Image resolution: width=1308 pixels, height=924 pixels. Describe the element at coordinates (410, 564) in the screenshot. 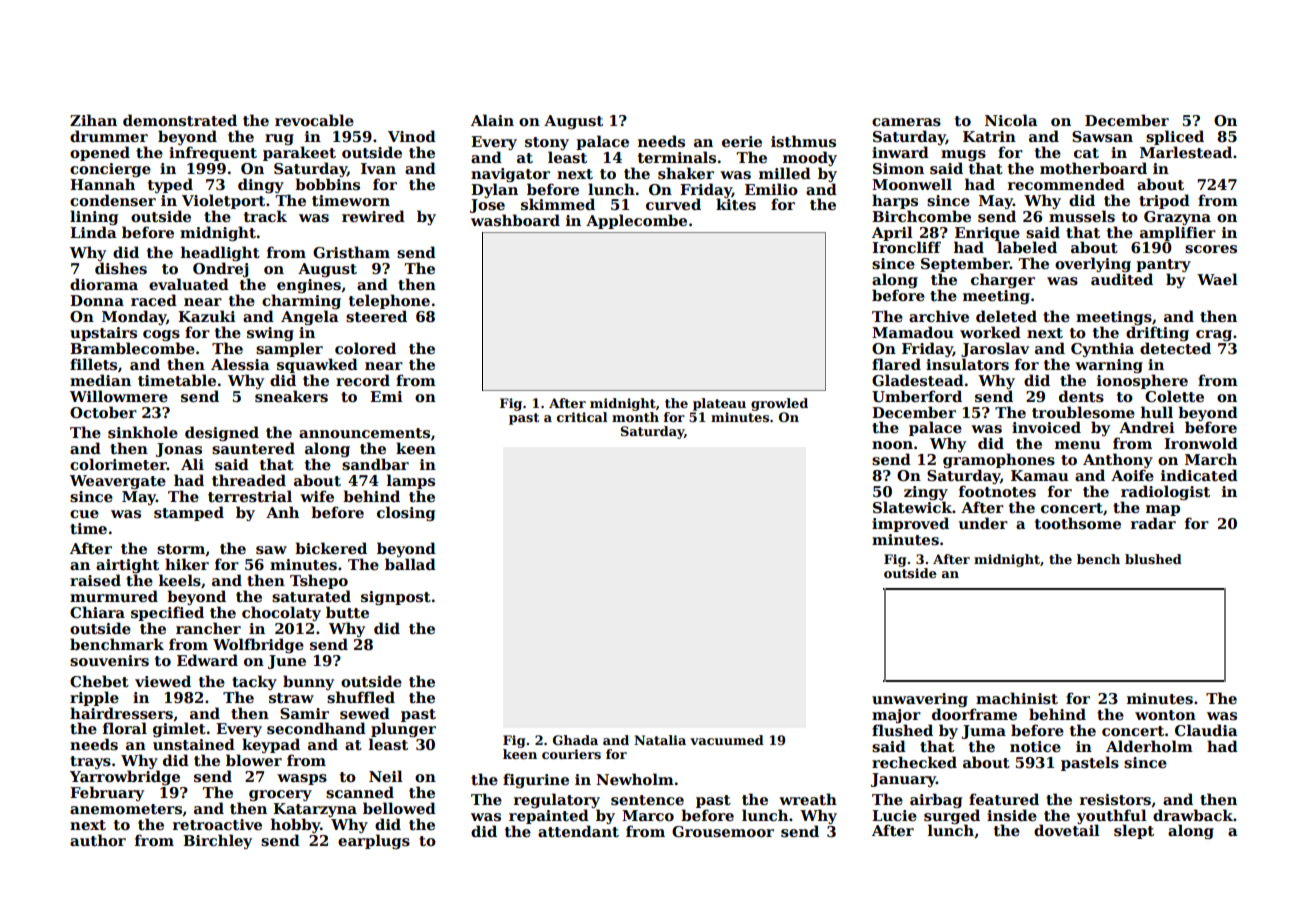

I see `ballad` at that location.
